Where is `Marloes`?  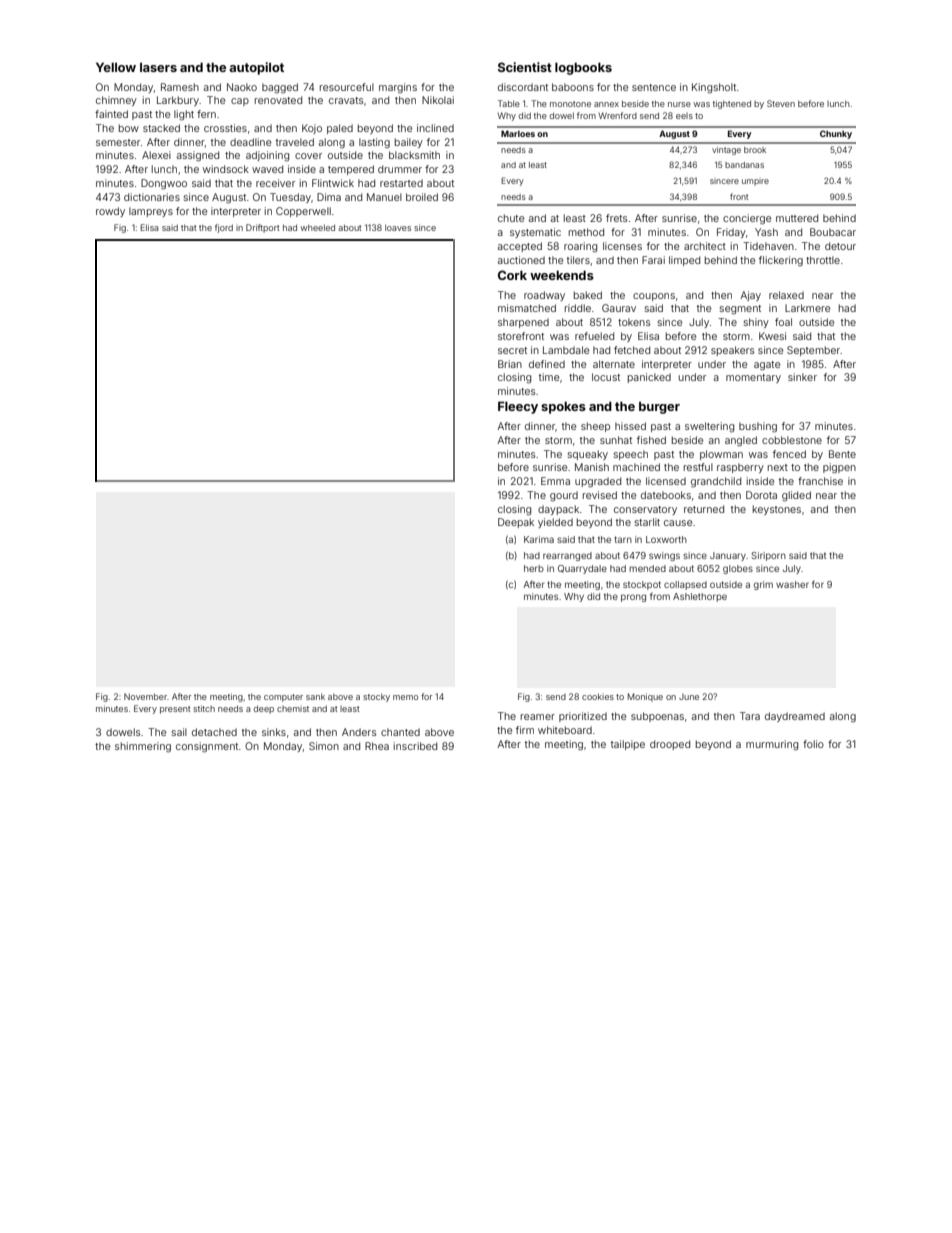
Marloes is located at coordinates (518, 133).
